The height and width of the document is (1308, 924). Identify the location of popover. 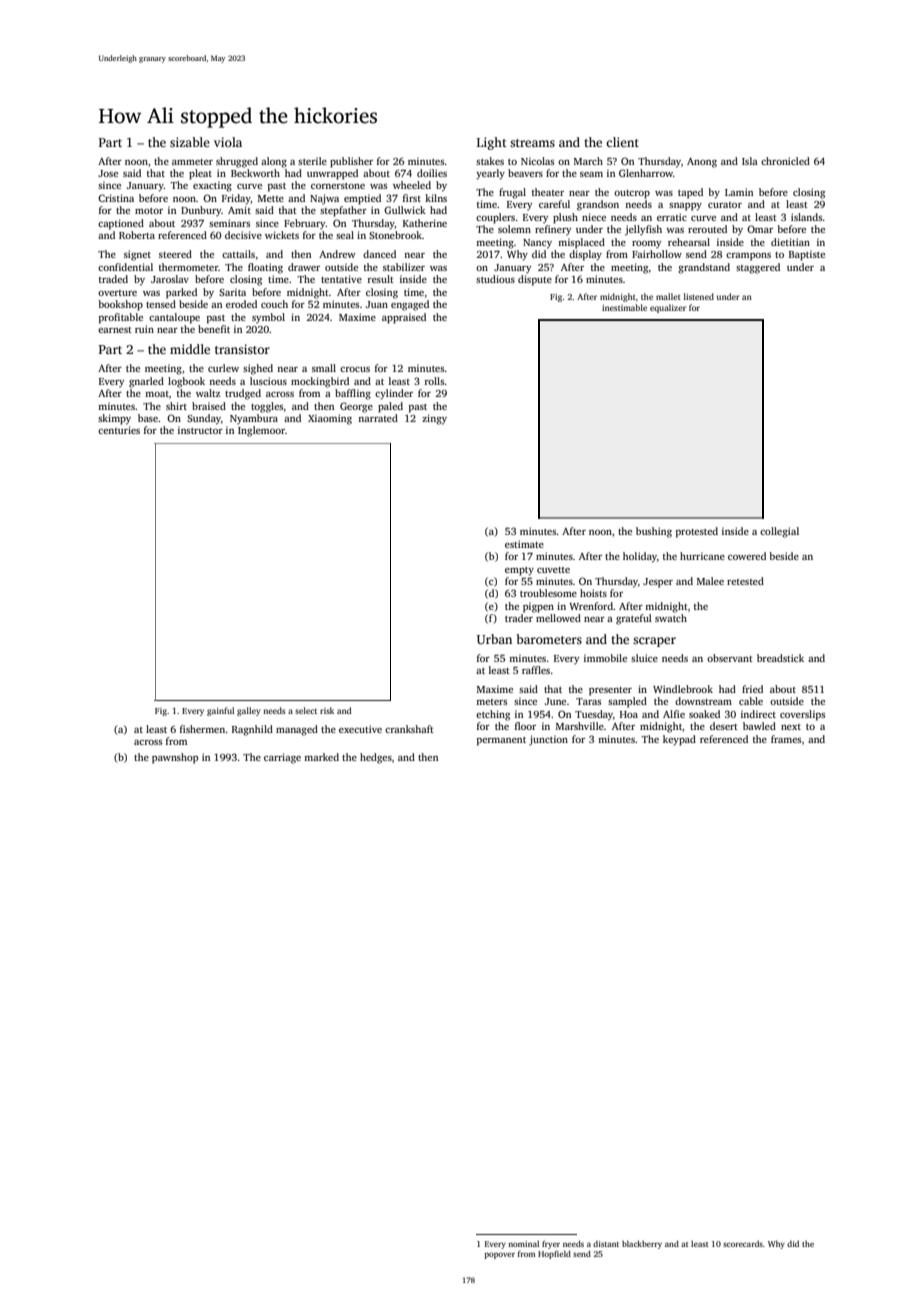
(499, 1255).
